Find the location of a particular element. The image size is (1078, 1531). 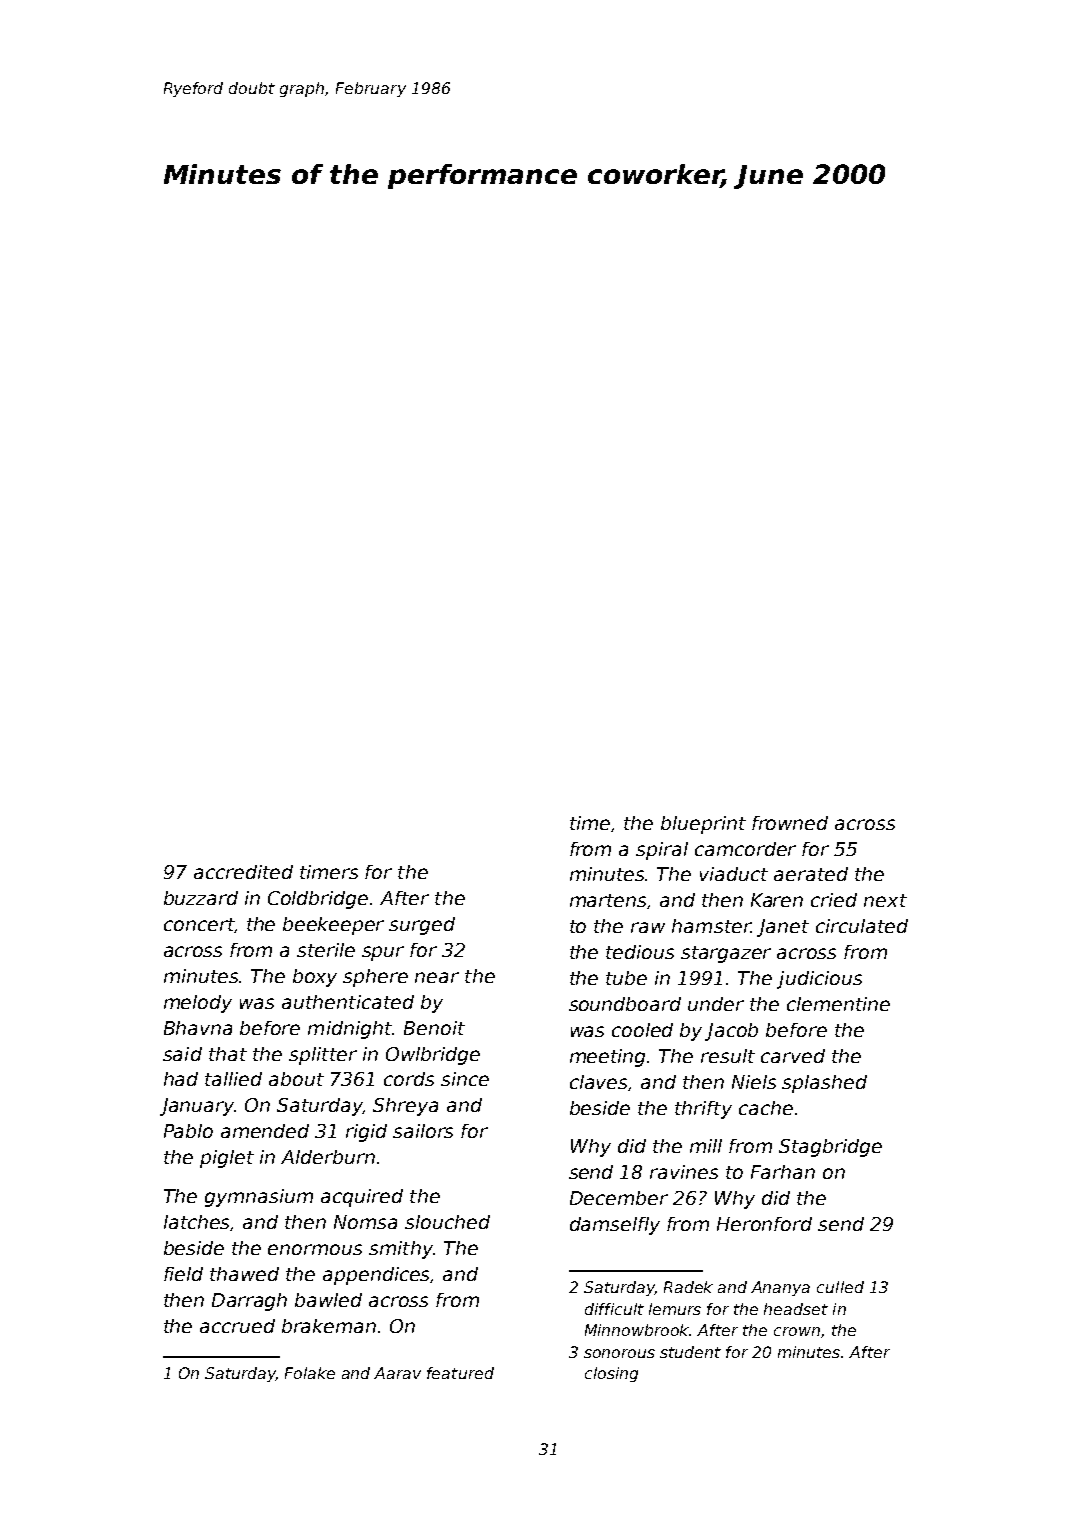

Folake is located at coordinates (310, 1373).
